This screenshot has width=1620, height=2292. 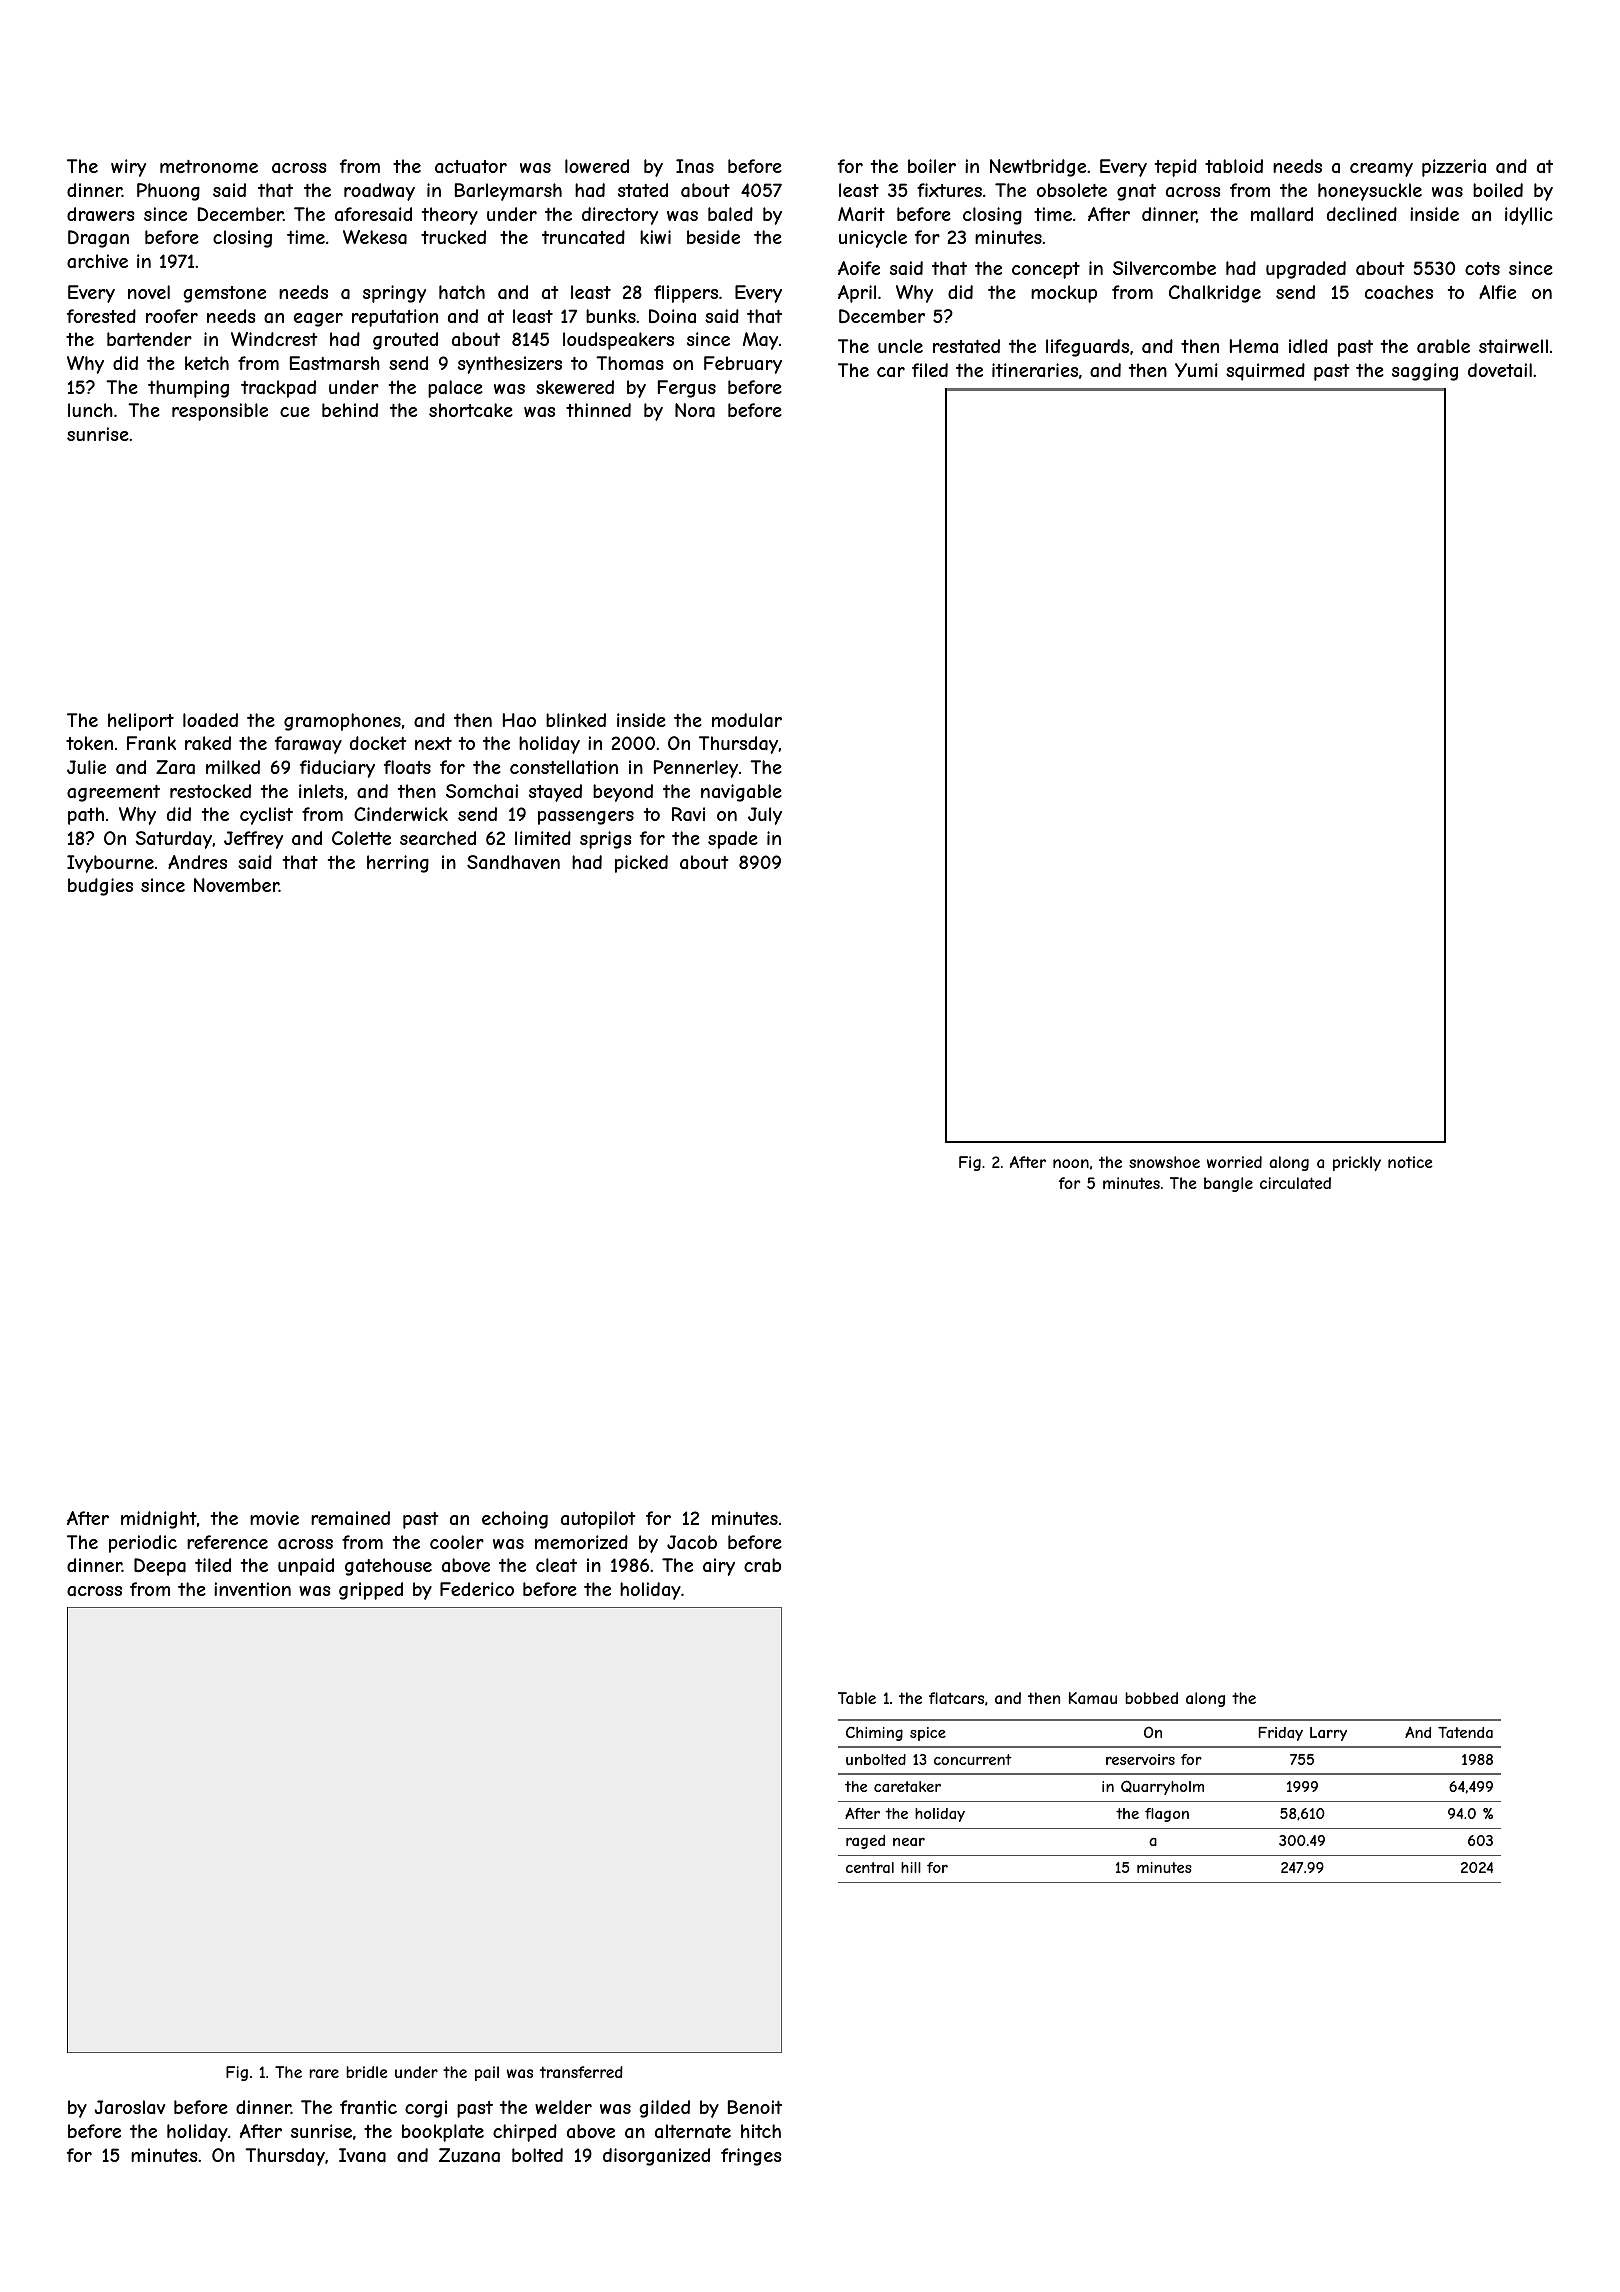 What do you see at coordinates (324, 2073) in the screenshot?
I see `rare` at bounding box center [324, 2073].
